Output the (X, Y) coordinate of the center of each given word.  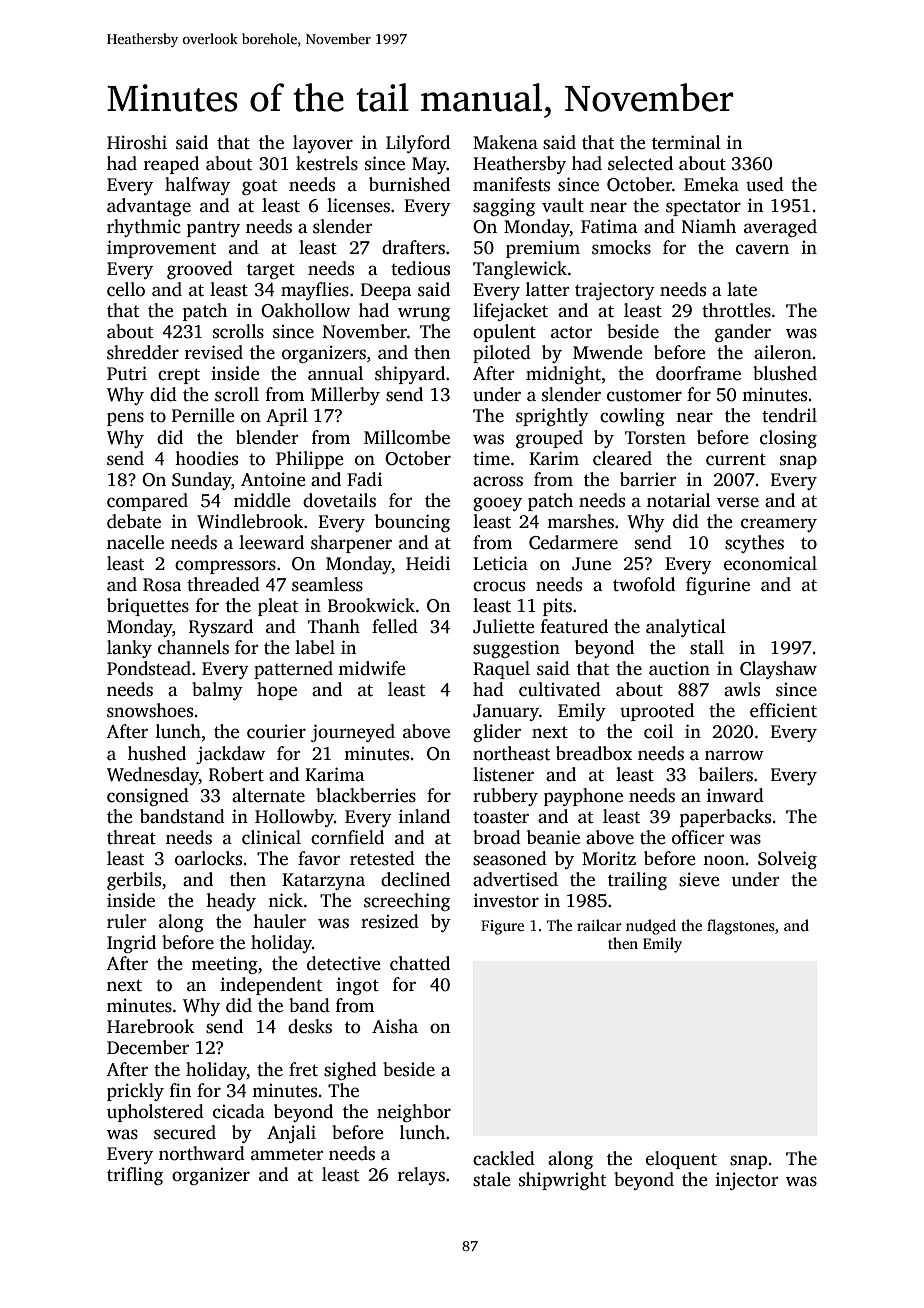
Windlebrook (250, 521)
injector (746, 1181)
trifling (135, 1176)
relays (421, 1176)
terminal (686, 142)
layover (323, 144)
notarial (679, 500)
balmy (217, 691)
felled (395, 626)
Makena (505, 142)
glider (497, 733)
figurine (718, 586)
